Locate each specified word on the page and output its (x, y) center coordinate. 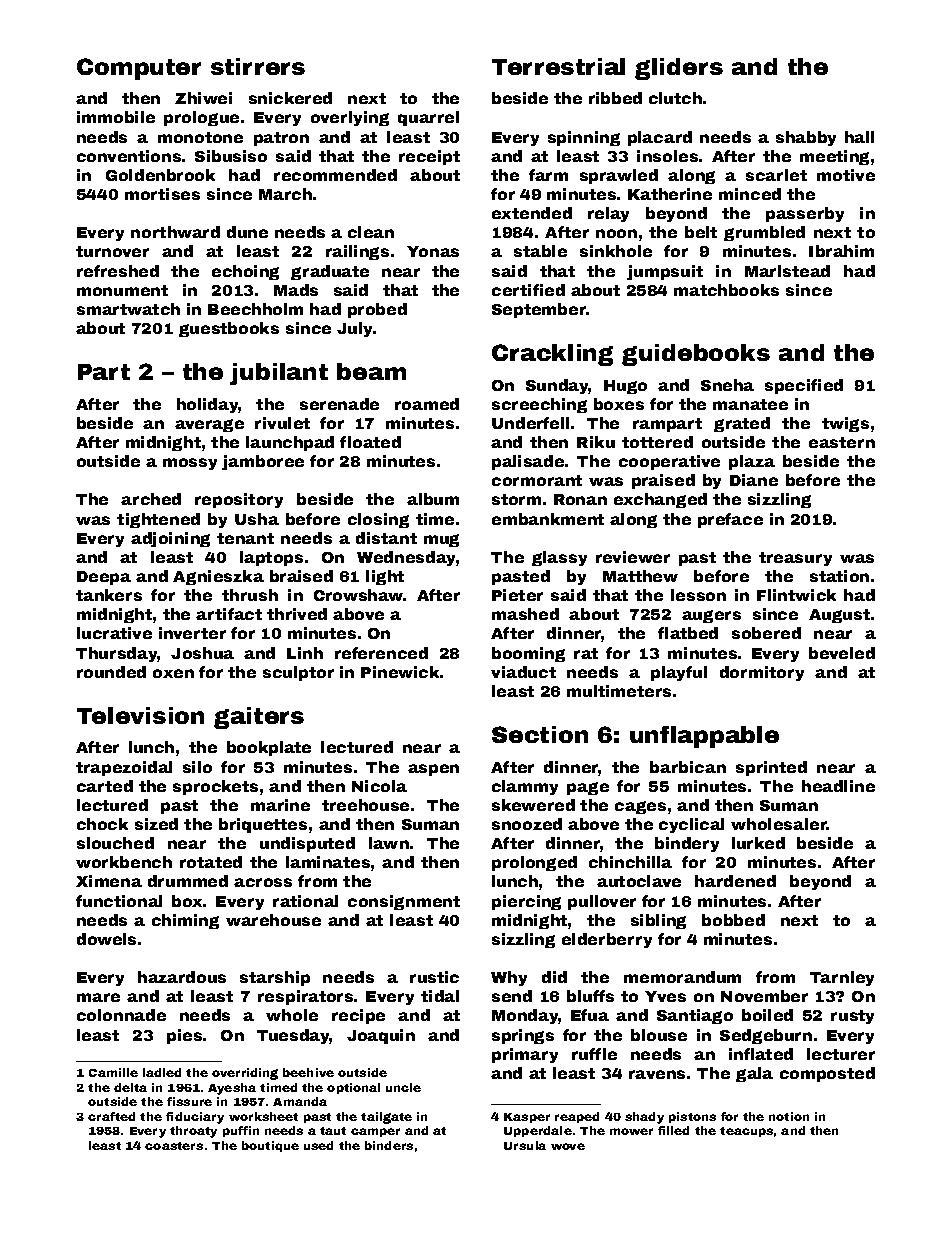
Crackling (552, 355)
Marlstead (787, 271)
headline (838, 786)
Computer (139, 69)
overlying (350, 118)
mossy (190, 464)
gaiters (259, 718)
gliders (679, 69)
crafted (111, 1116)
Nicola (379, 786)
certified (528, 290)
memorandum (682, 977)
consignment (404, 902)
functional (119, 901)
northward (175, 232)
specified (804, 386)
